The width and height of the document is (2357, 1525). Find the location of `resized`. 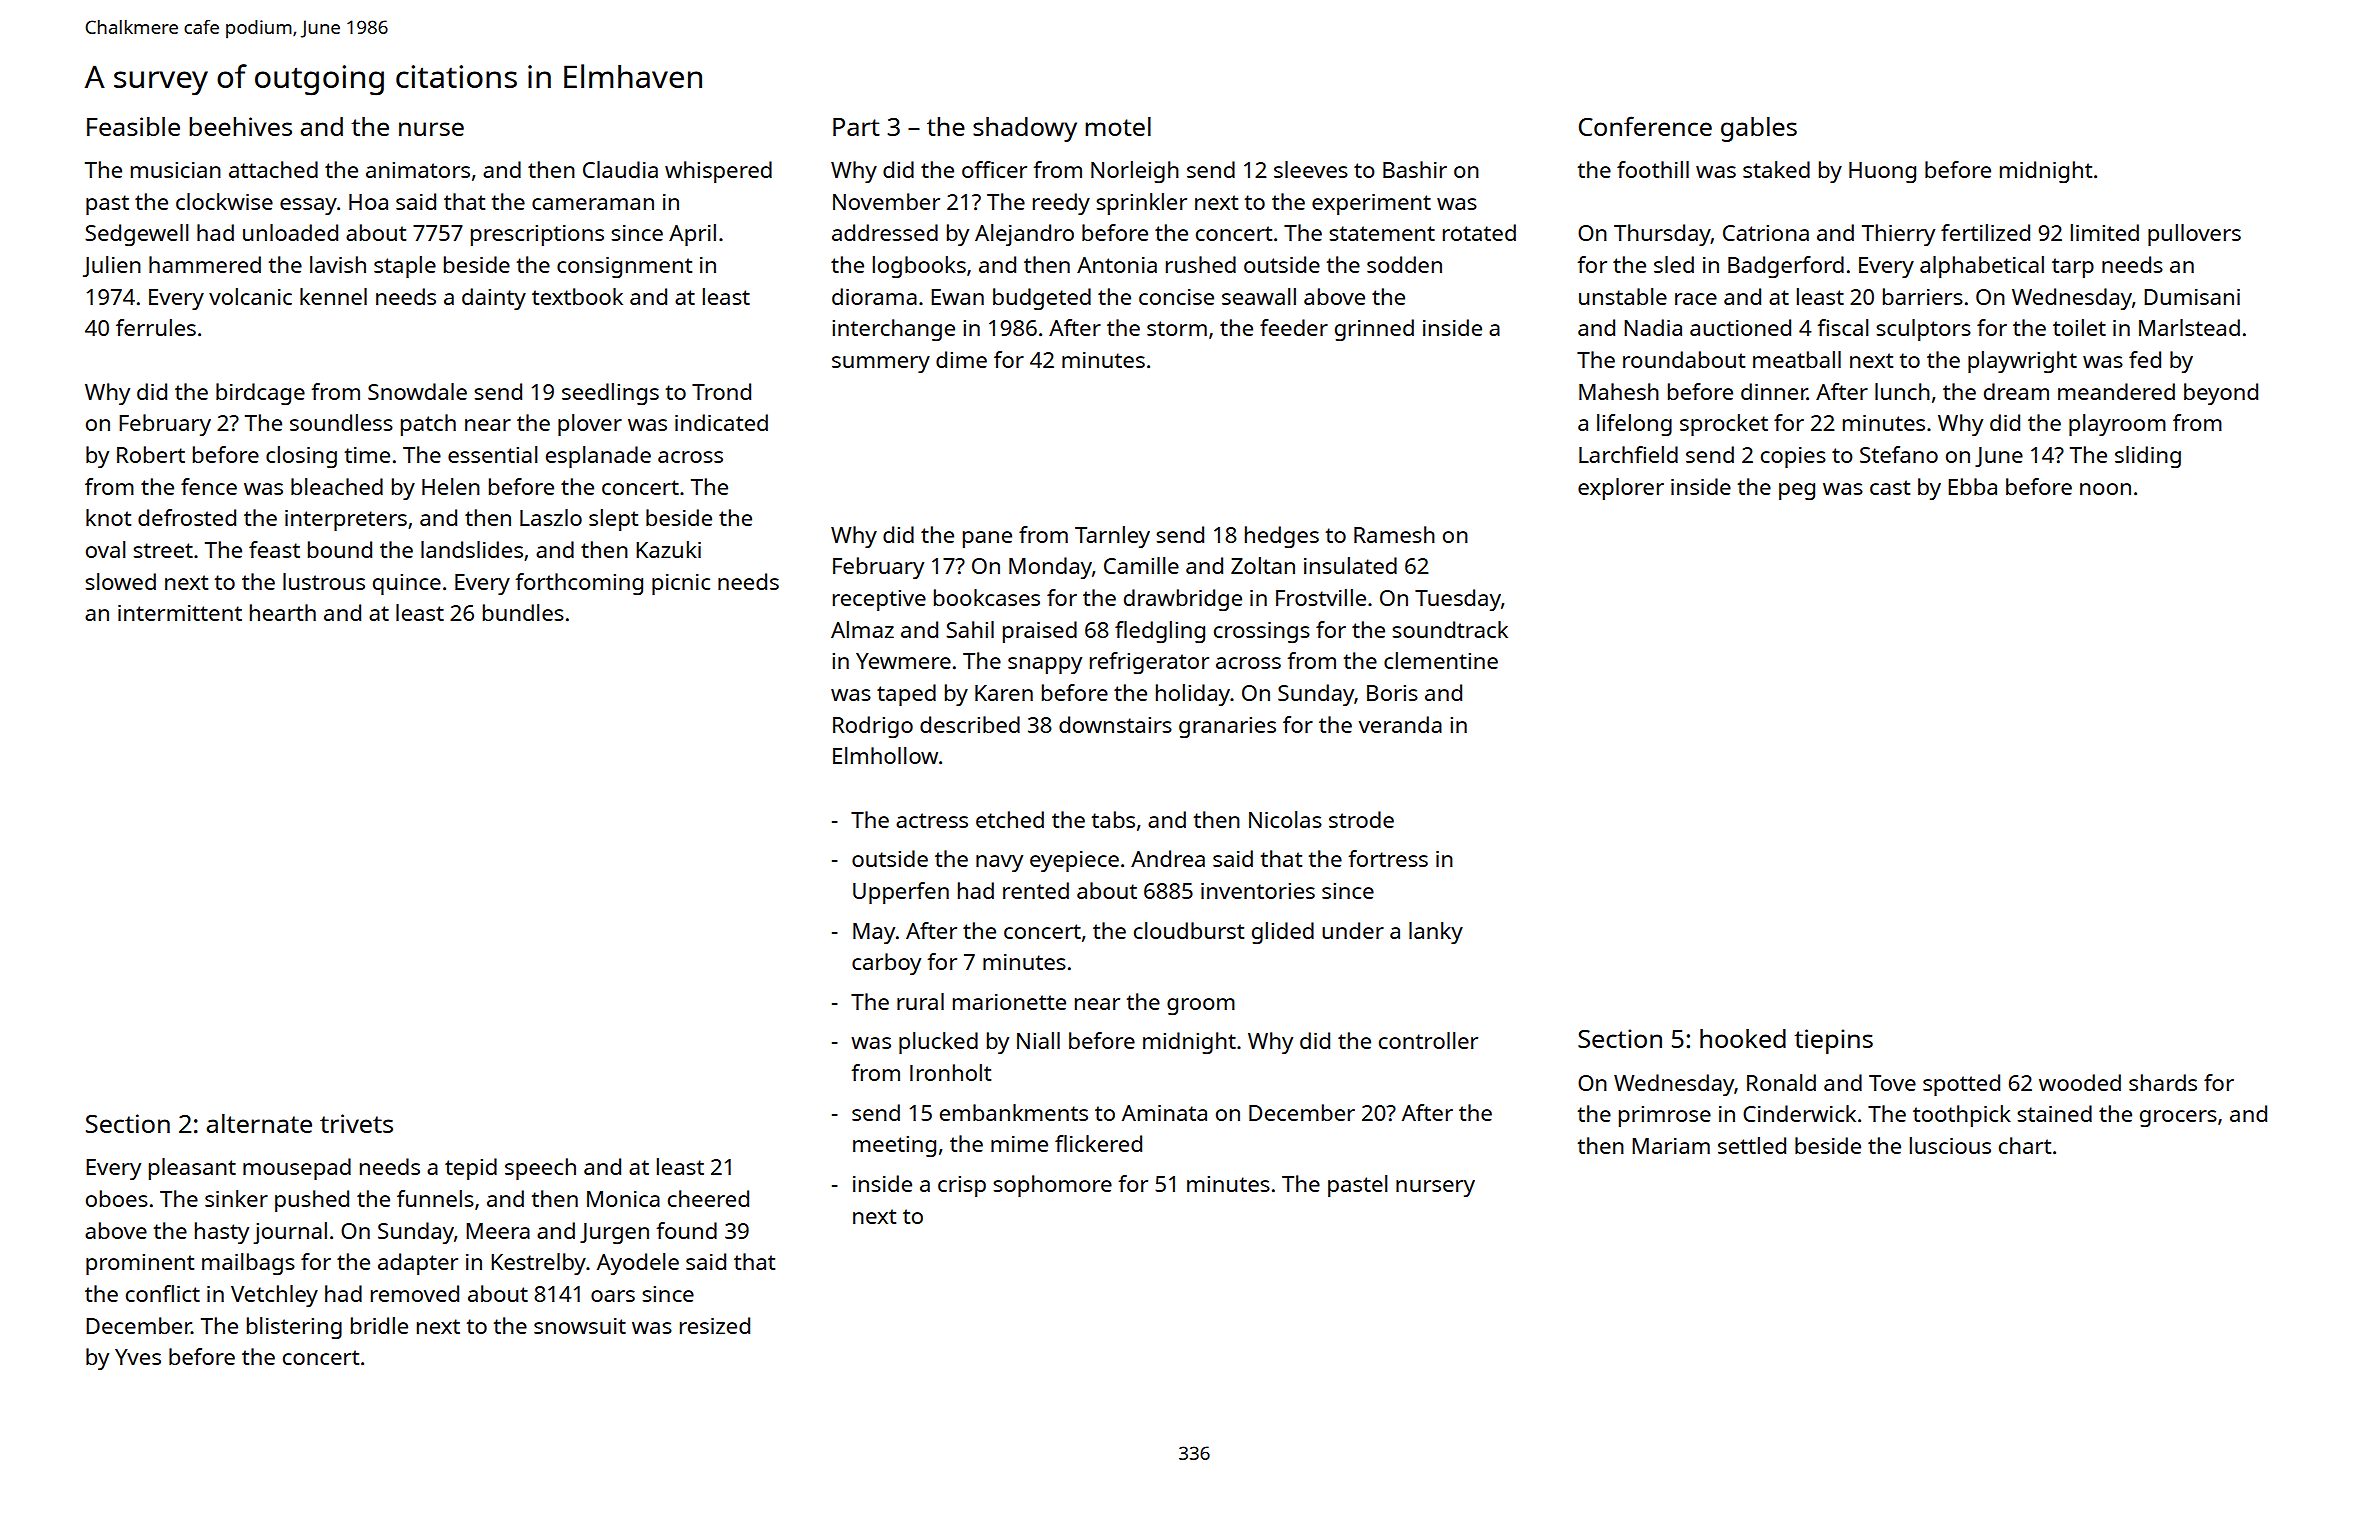

resized is located at coordinates (715, 1325).
